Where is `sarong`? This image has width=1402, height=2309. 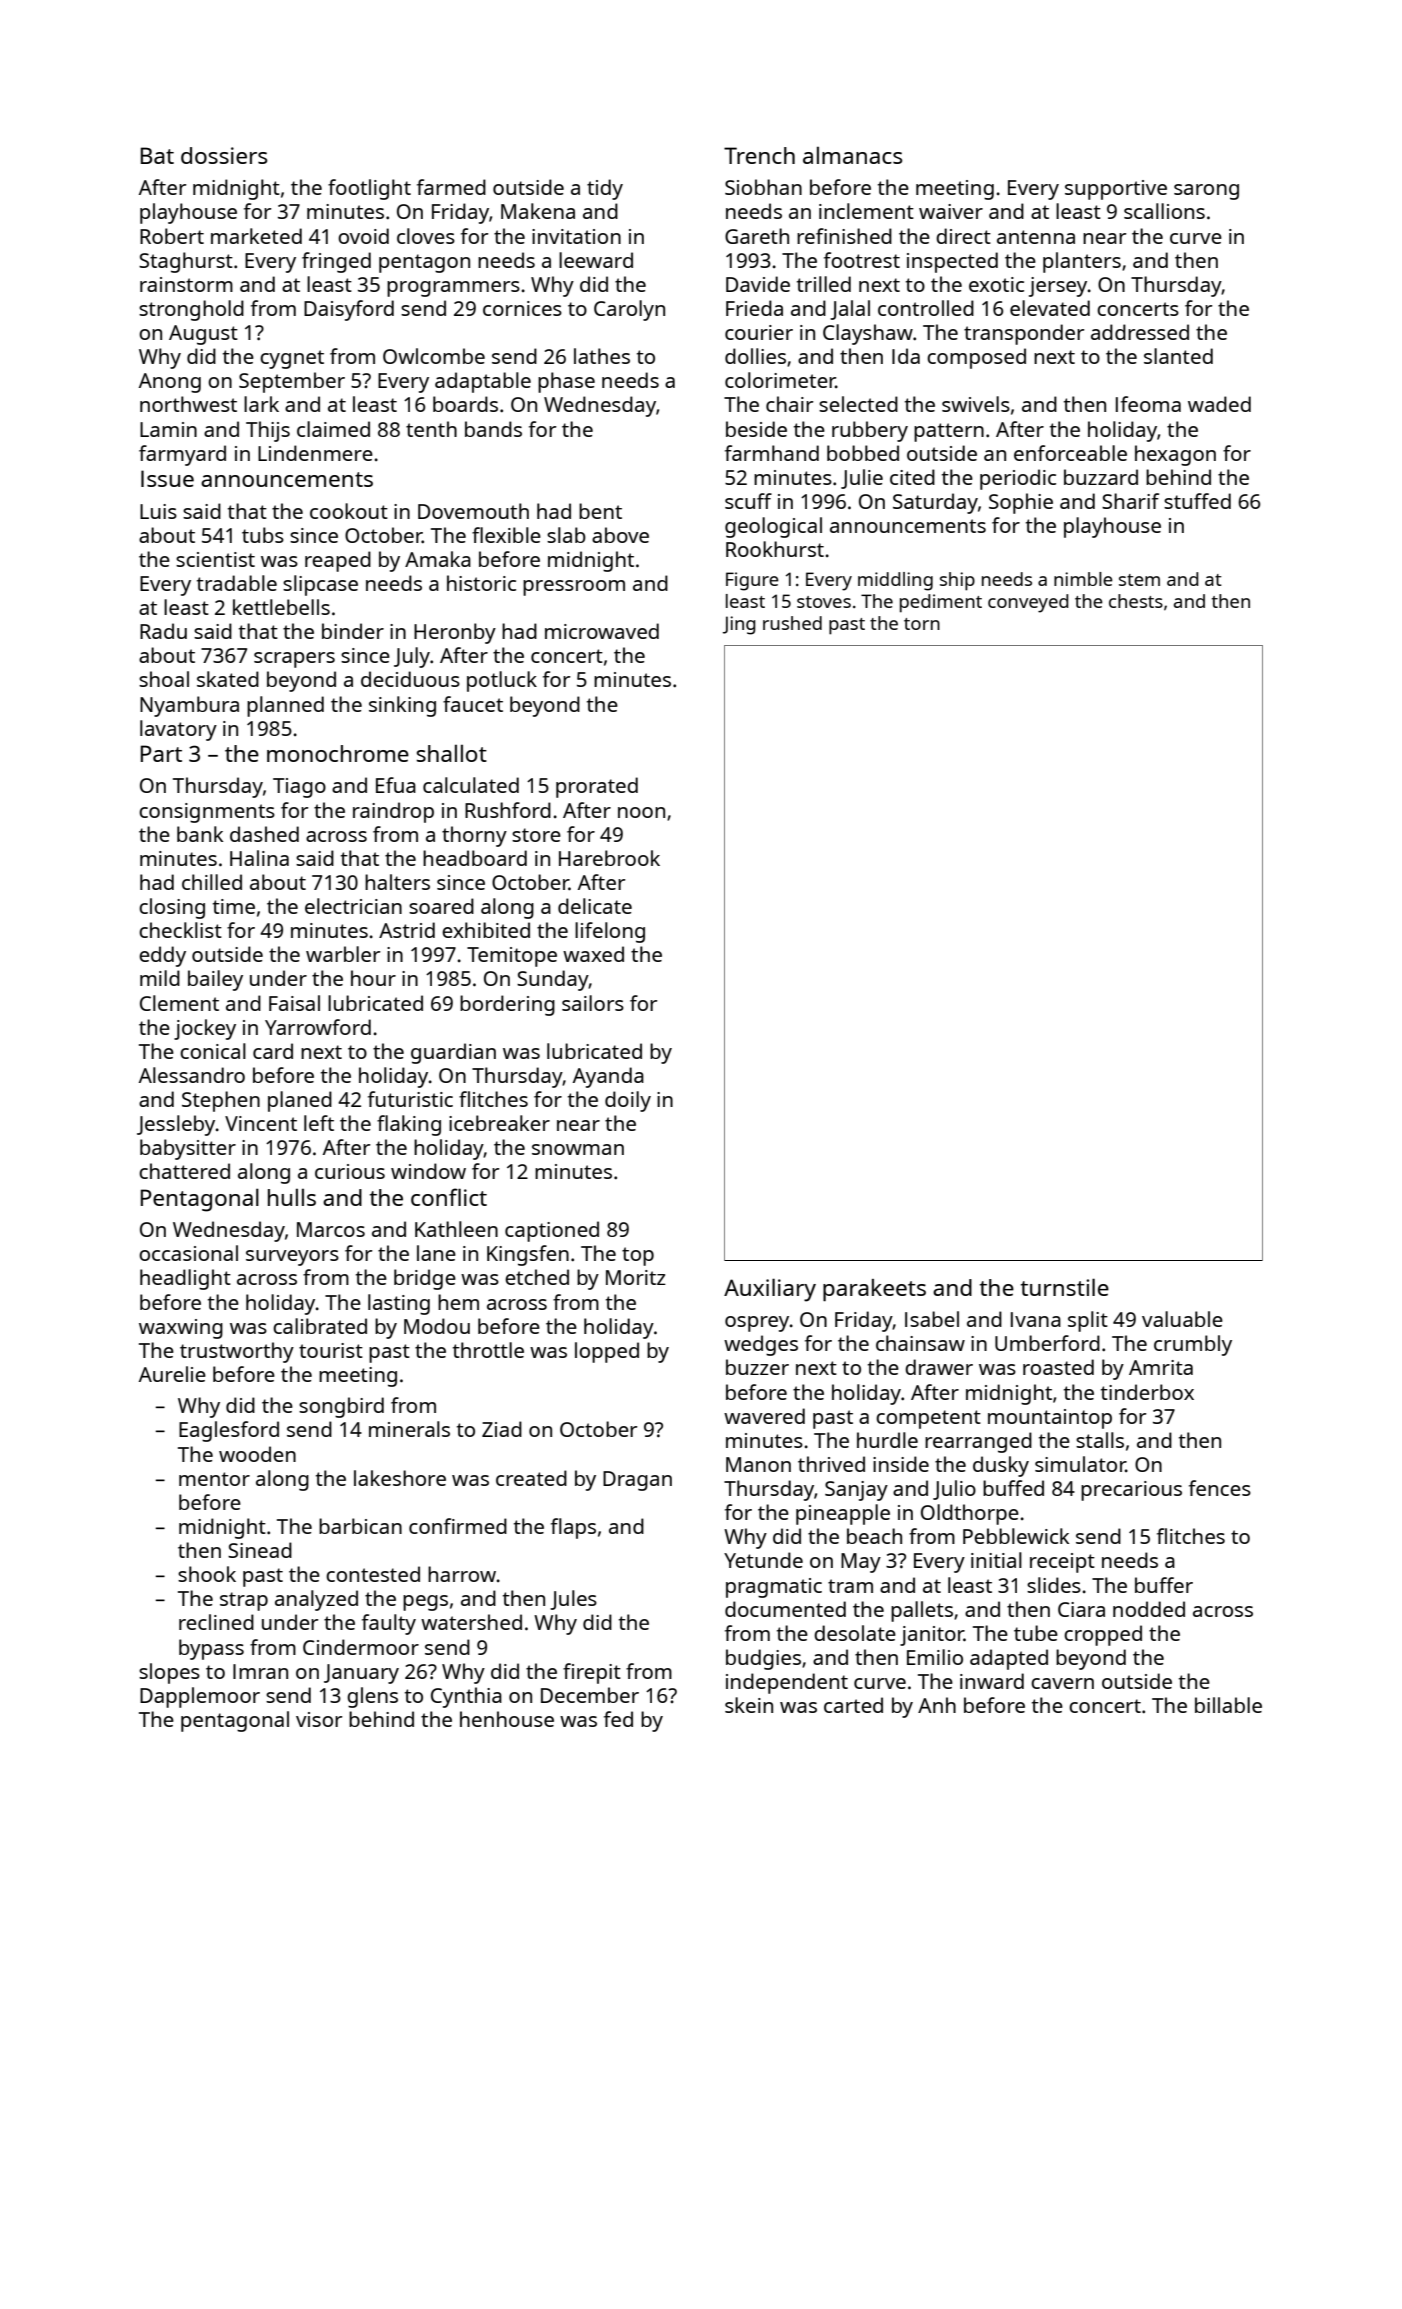
sarong is located at coordinates (1206, 192).
